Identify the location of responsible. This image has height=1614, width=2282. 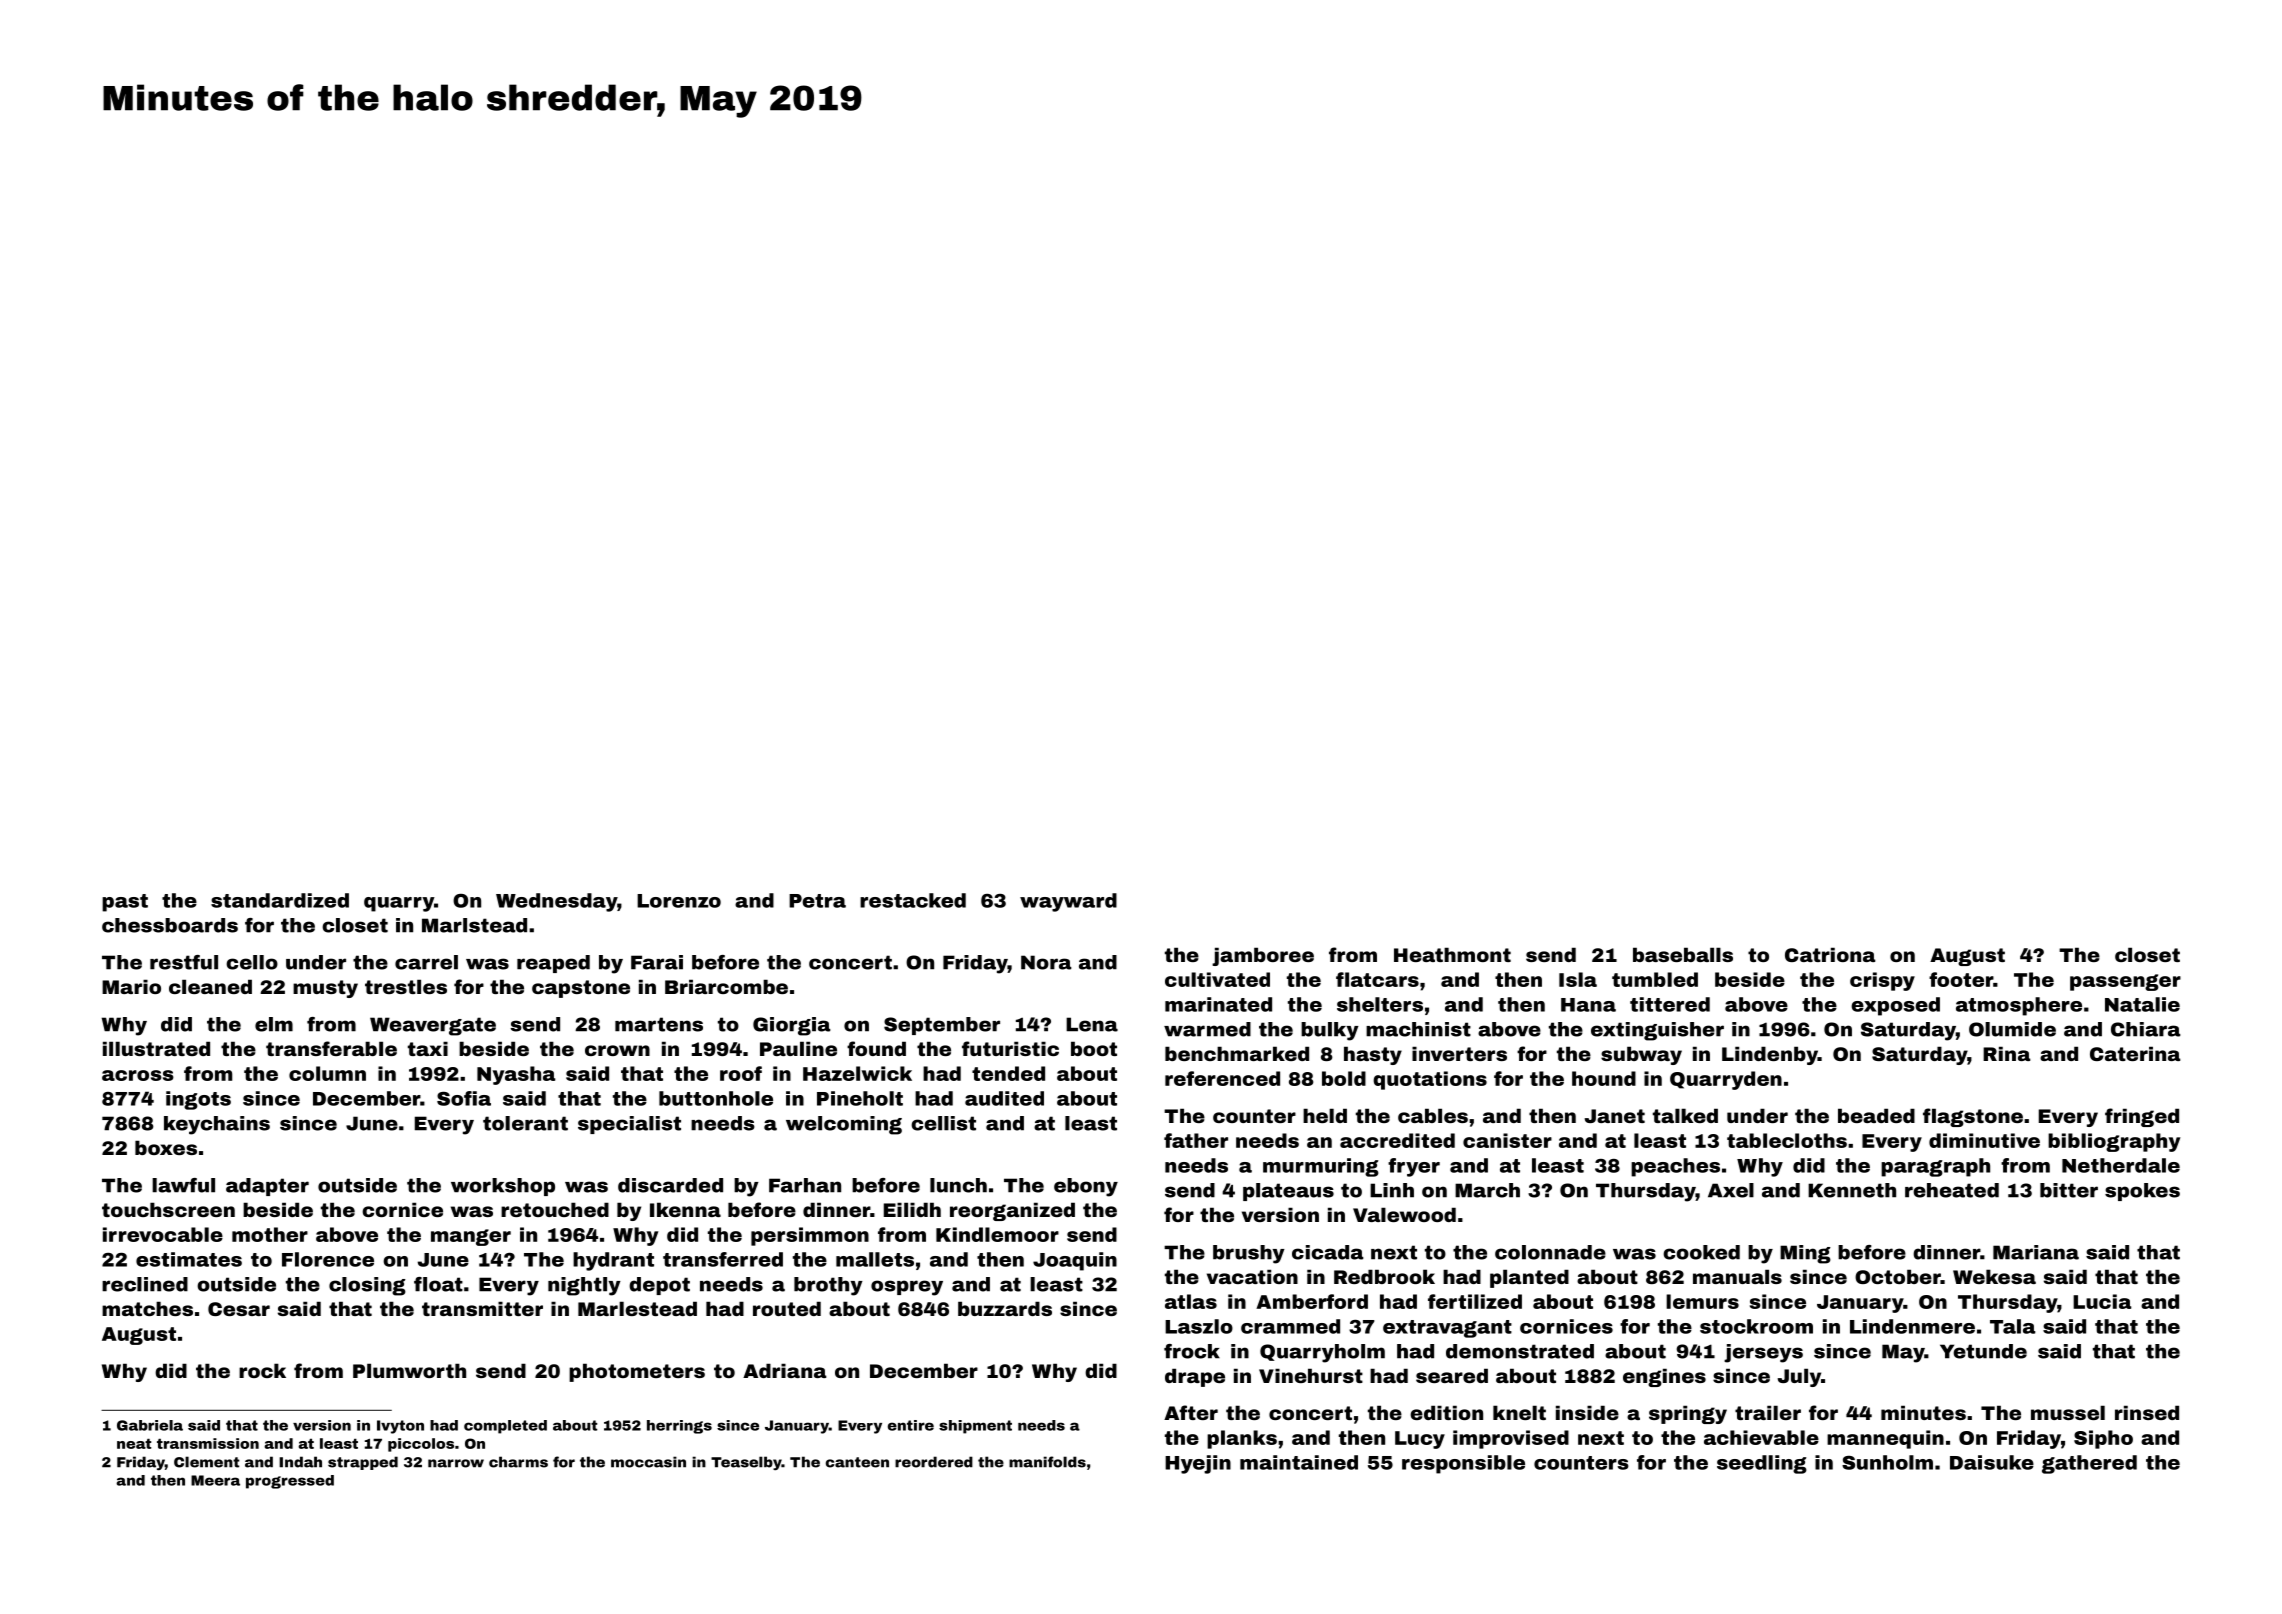
(1463, 1464).
